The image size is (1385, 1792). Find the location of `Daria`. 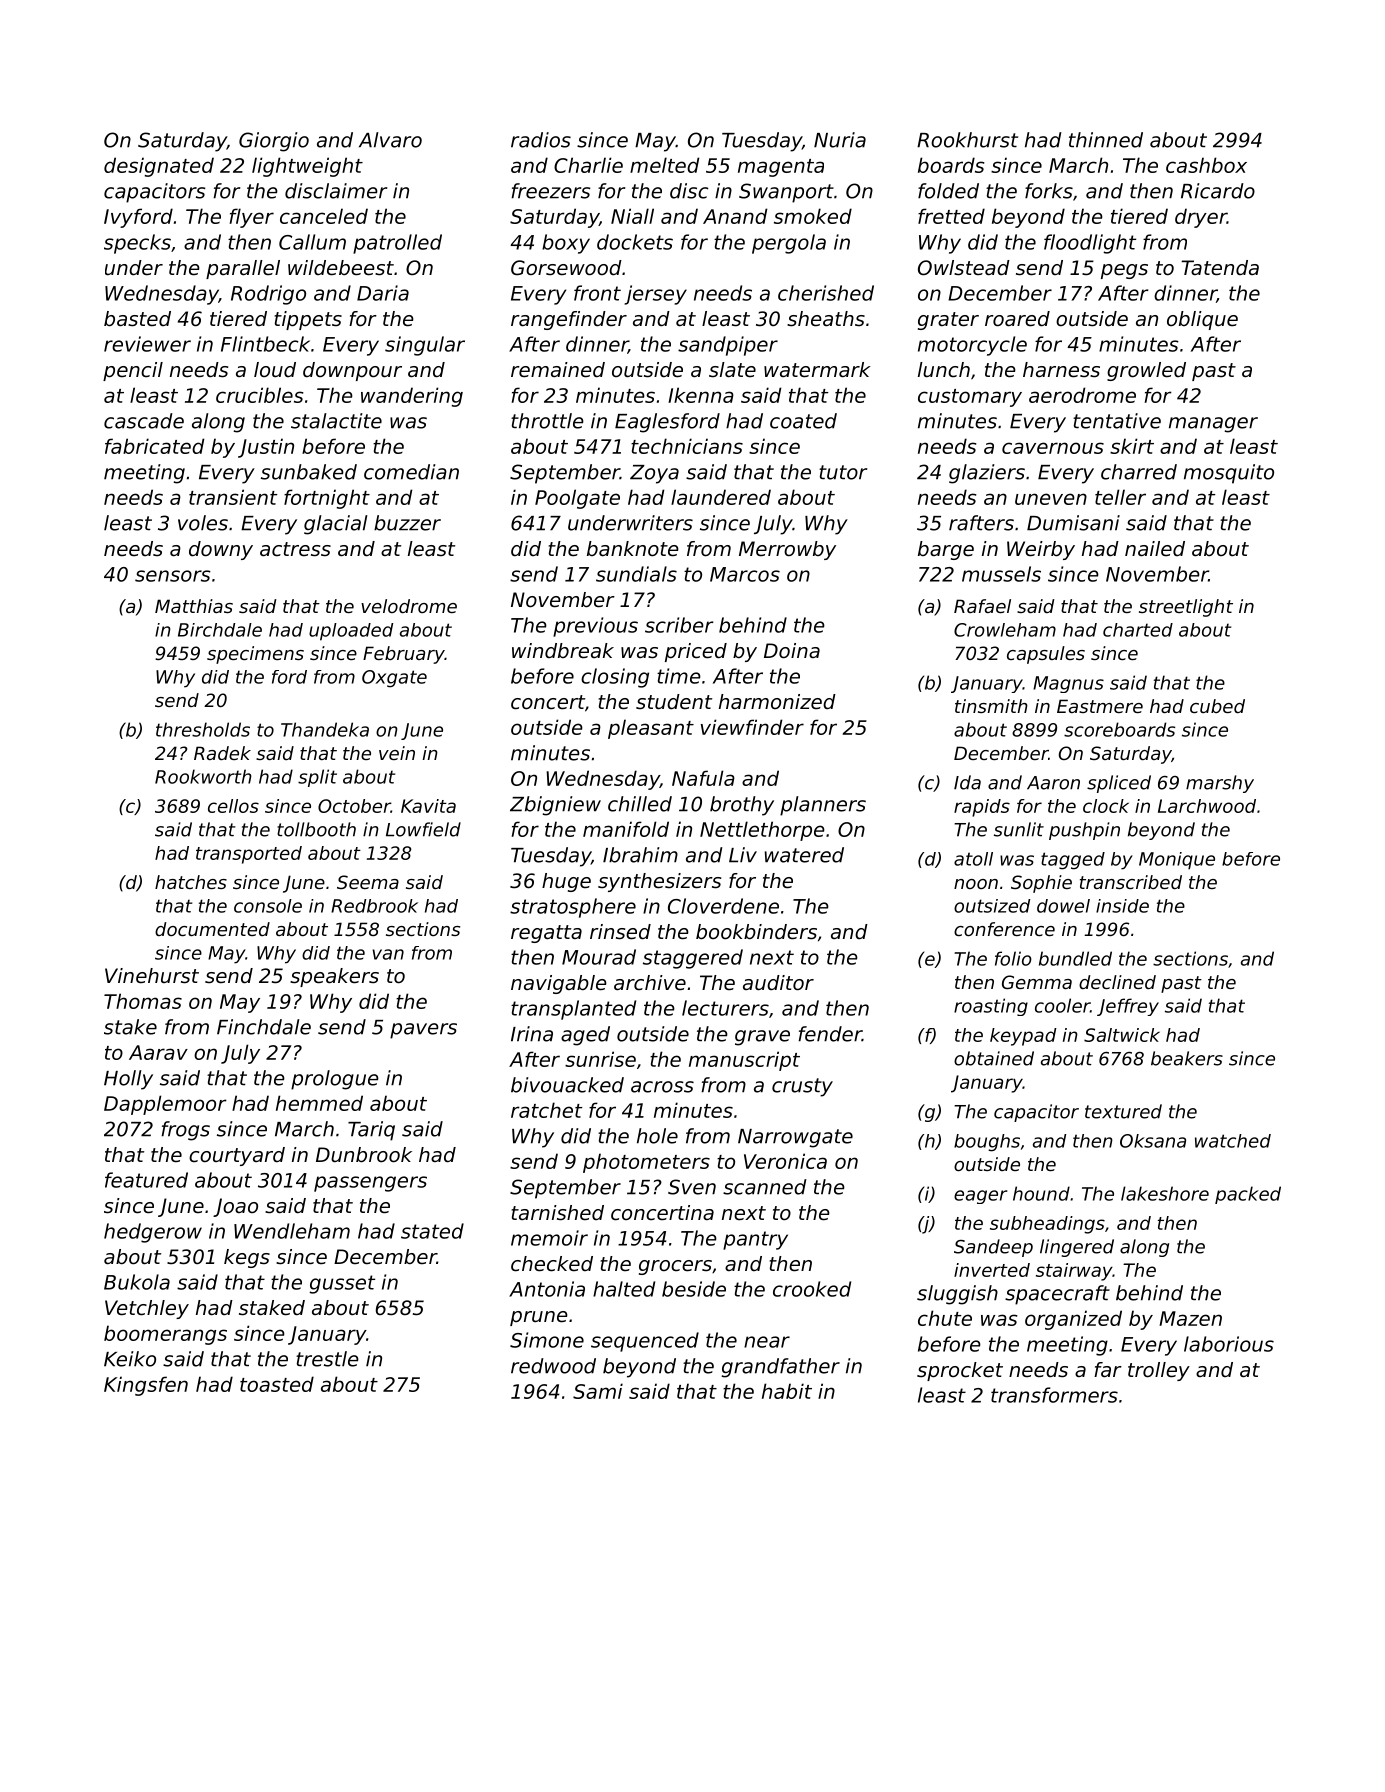

Daria is located at coordinates (383, 293).
